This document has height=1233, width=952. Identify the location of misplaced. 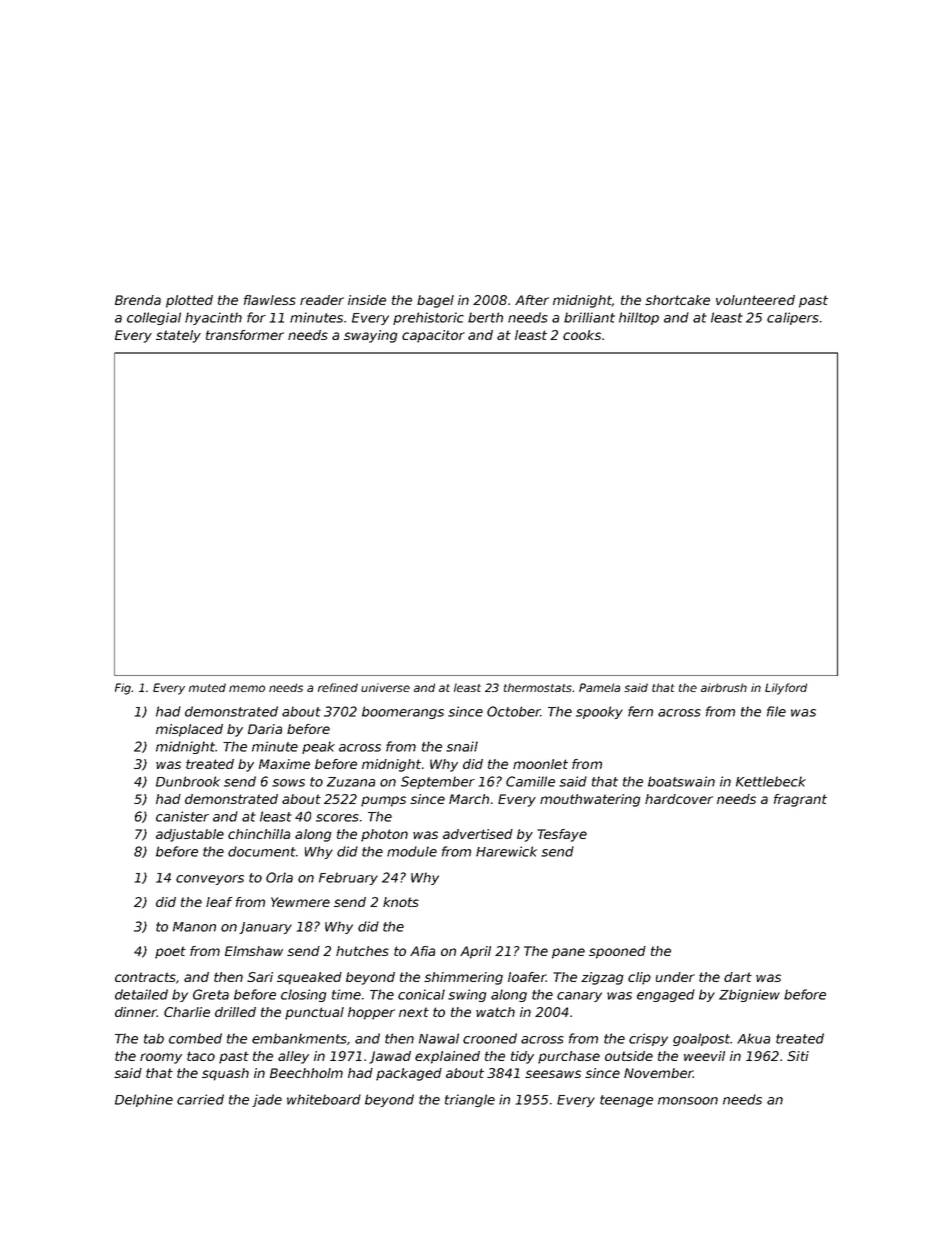
(189, 730).
